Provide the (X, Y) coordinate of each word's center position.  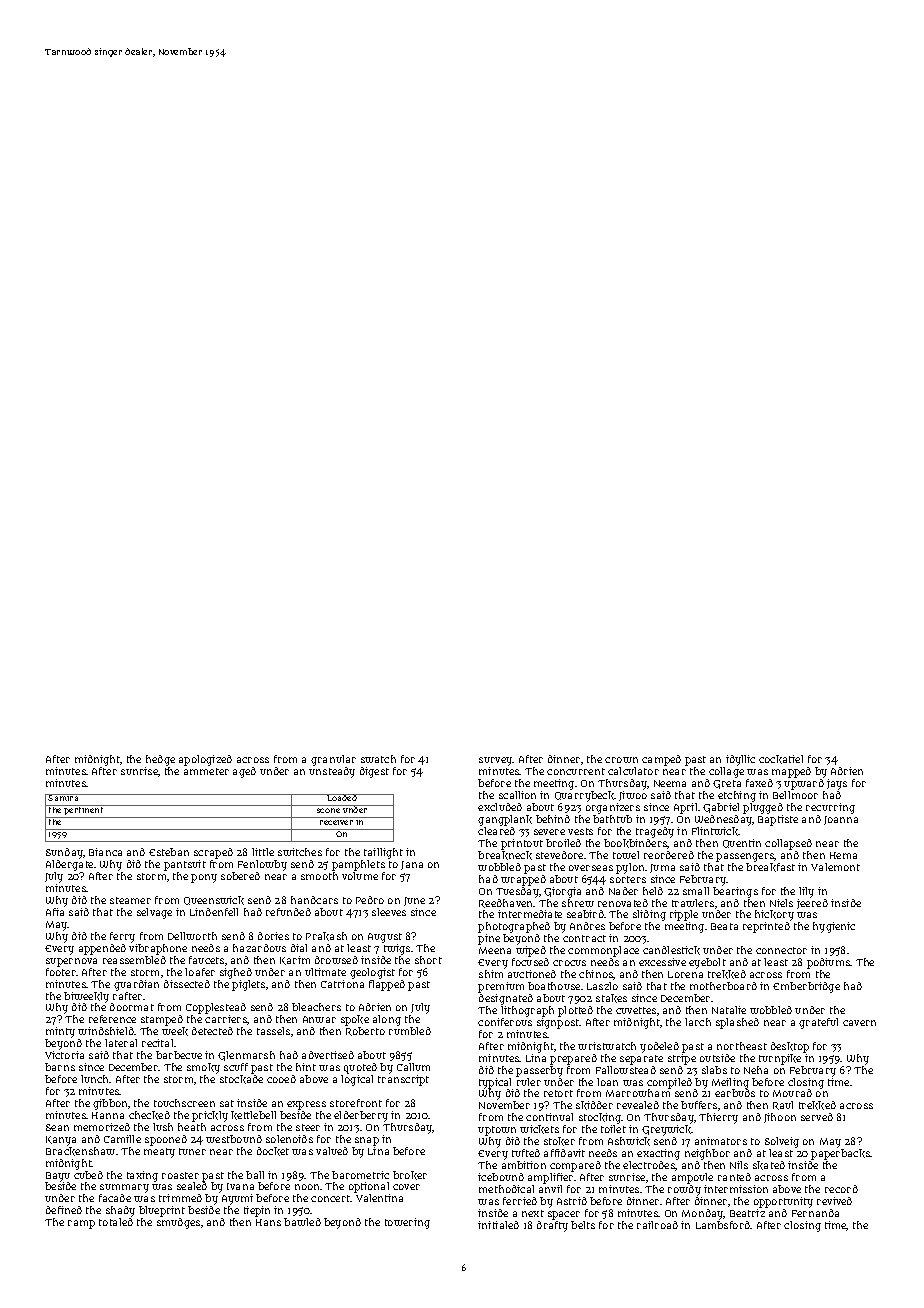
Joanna (841, 820)
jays (837, 784)
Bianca (105, 852)
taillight (383, 853)
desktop (790, 1047)
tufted (526, 1153)
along (387, 1020)
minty (60, 1032)
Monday (703, 1214)
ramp (81, 1224)
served (817, 1117)
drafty (552, 1226)
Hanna (108, 1115)
